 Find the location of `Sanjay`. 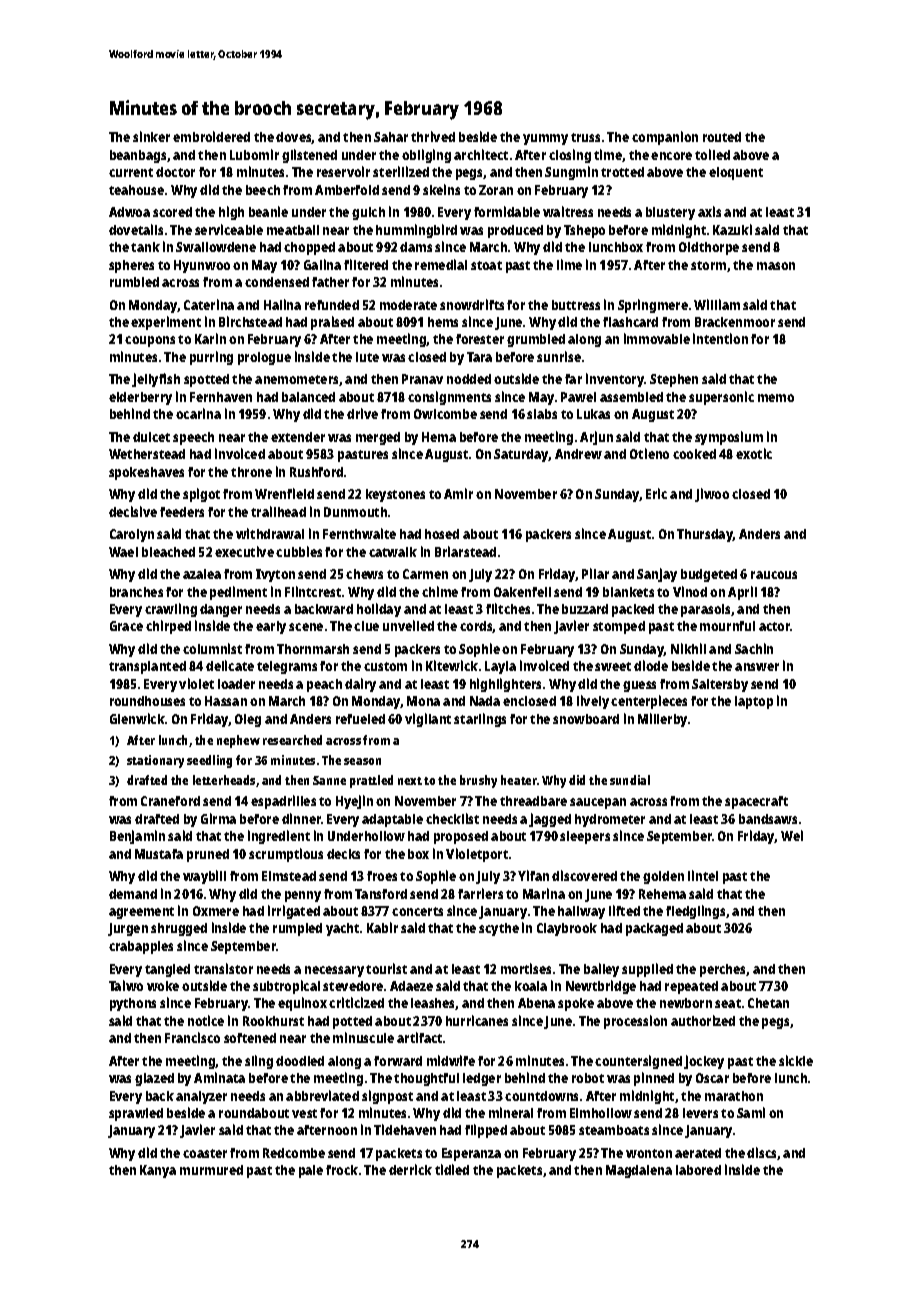

Sanjay is located at coordinates (657, 575).
